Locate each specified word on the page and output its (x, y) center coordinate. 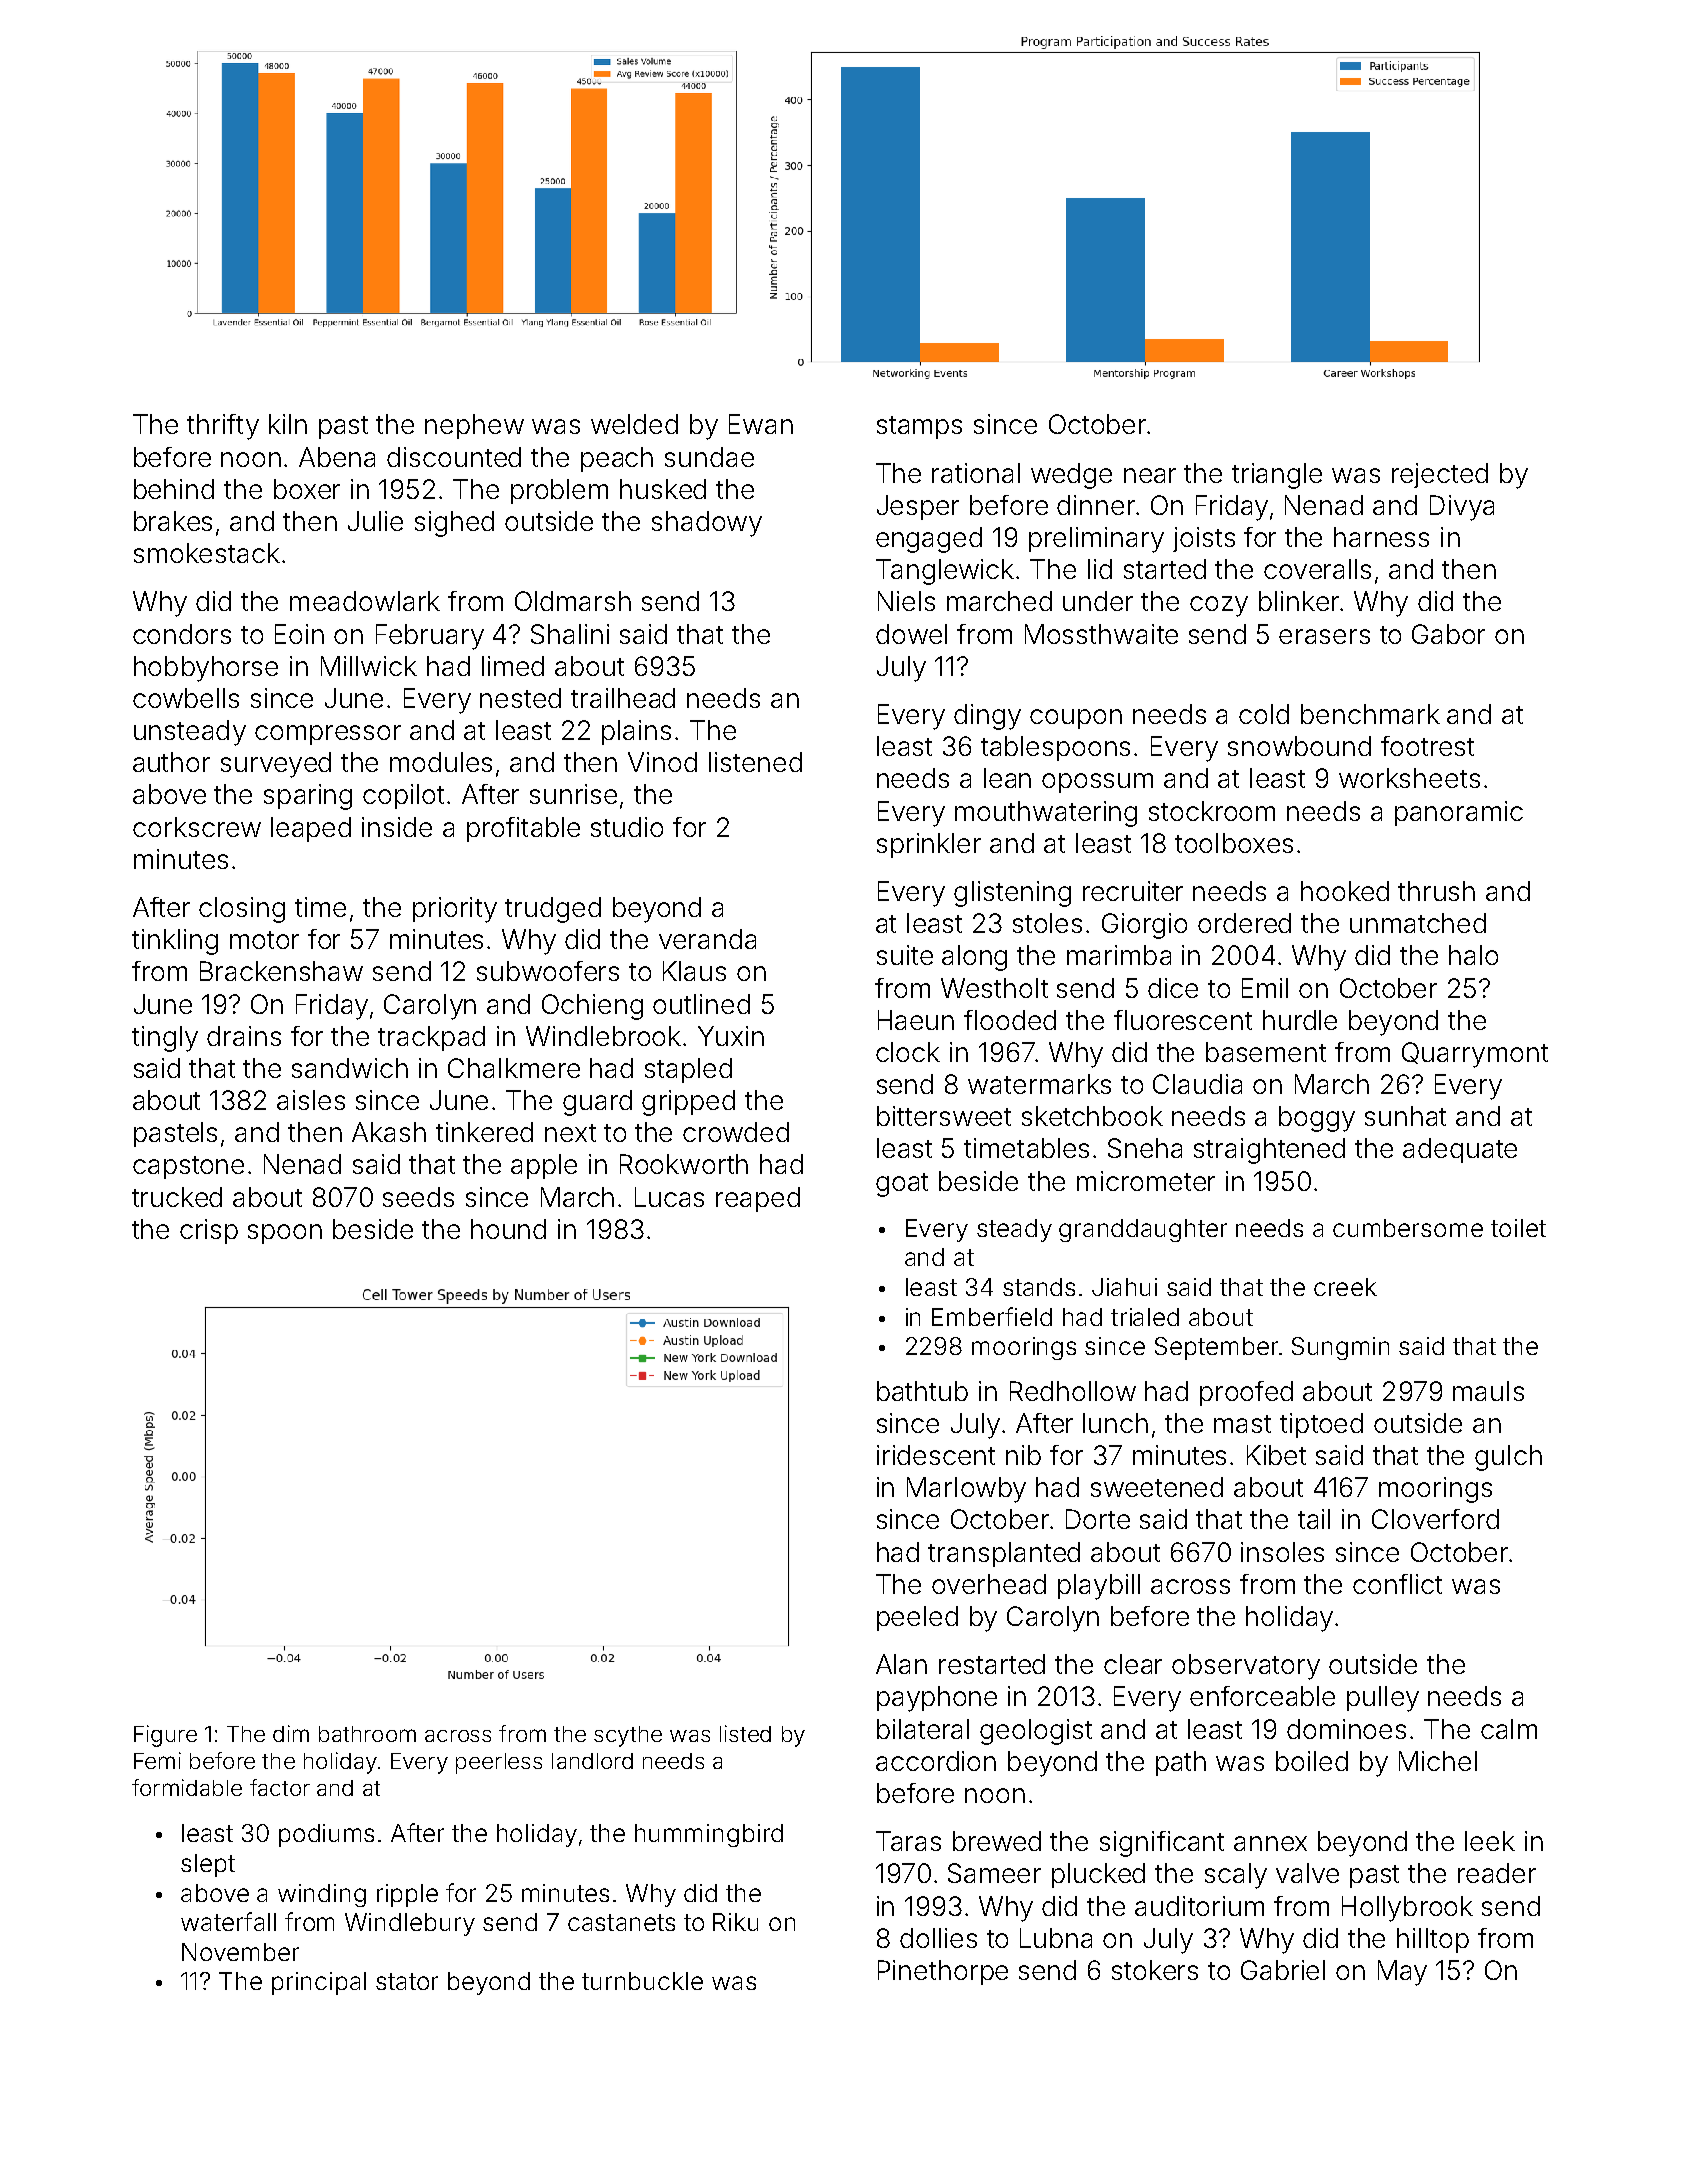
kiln (288, 424)
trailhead (623, 698)
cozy (1219, 606)
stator (407, 1981)
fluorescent (1183, 1020)
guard (597, 1103)
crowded (736, 1132)
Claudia (1197, 1084)
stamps (919, 427)
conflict (1397, 1584)
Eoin (299, 634)
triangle (1277, 476)
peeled (917, 1618)
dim (291, 1733)
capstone (188, 1167)
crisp (209, 1231)
